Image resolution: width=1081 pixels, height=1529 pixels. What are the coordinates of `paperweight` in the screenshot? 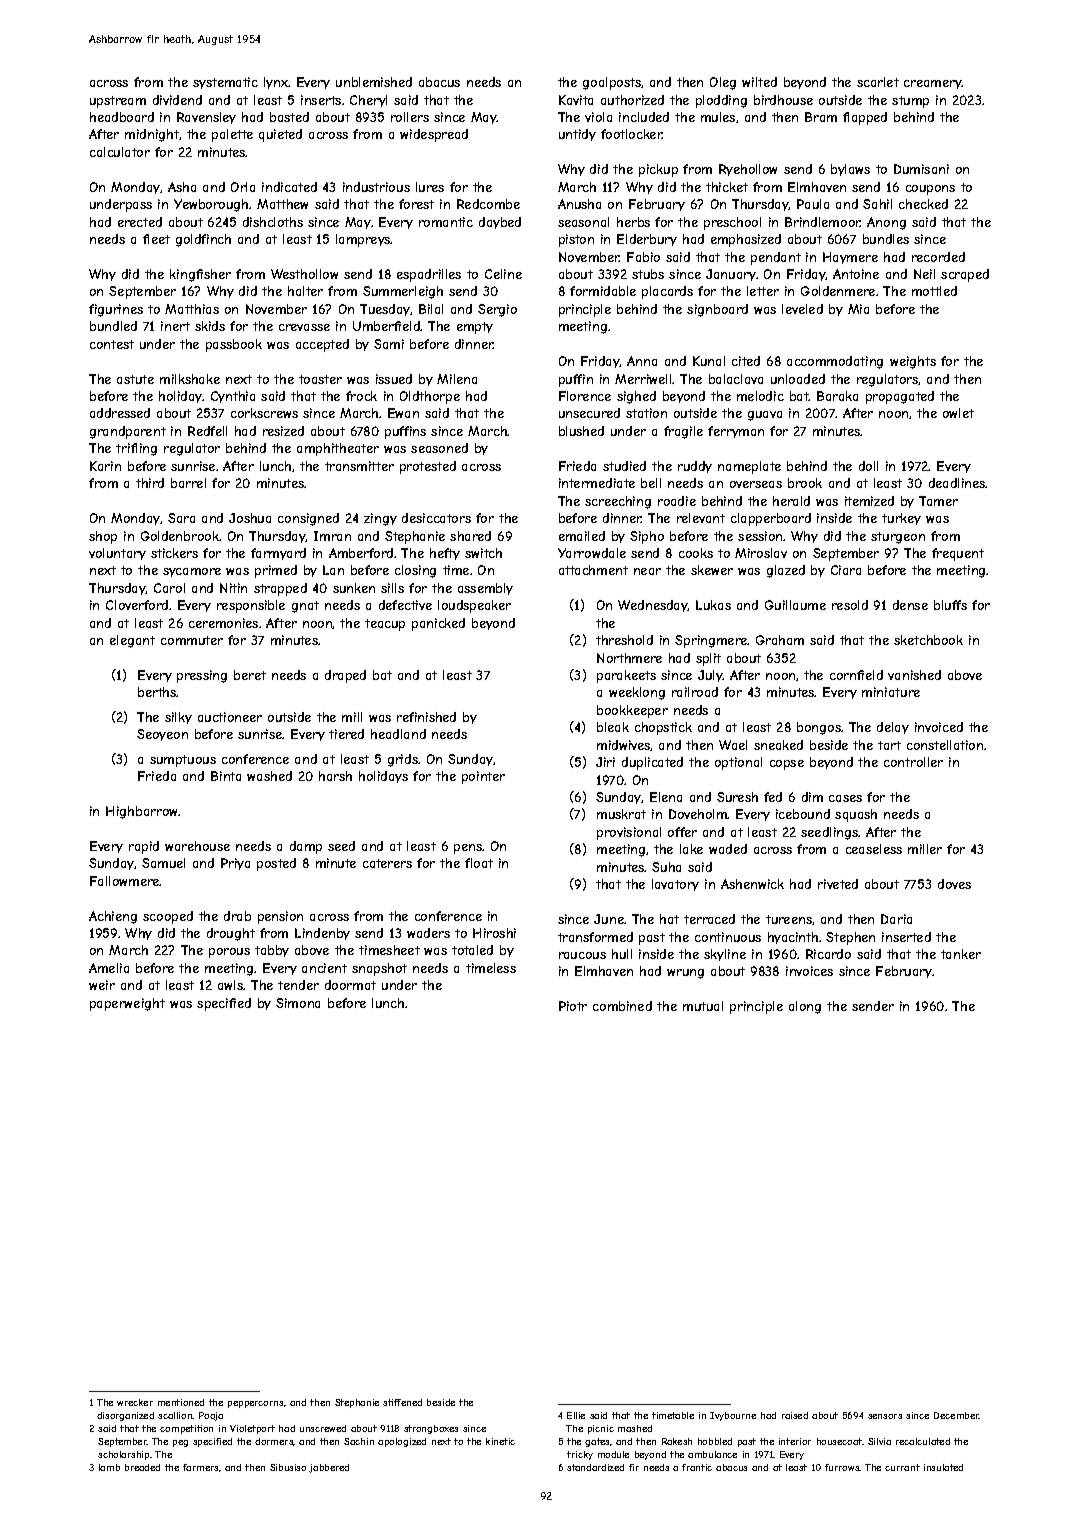 It's located at (127, 1004).
